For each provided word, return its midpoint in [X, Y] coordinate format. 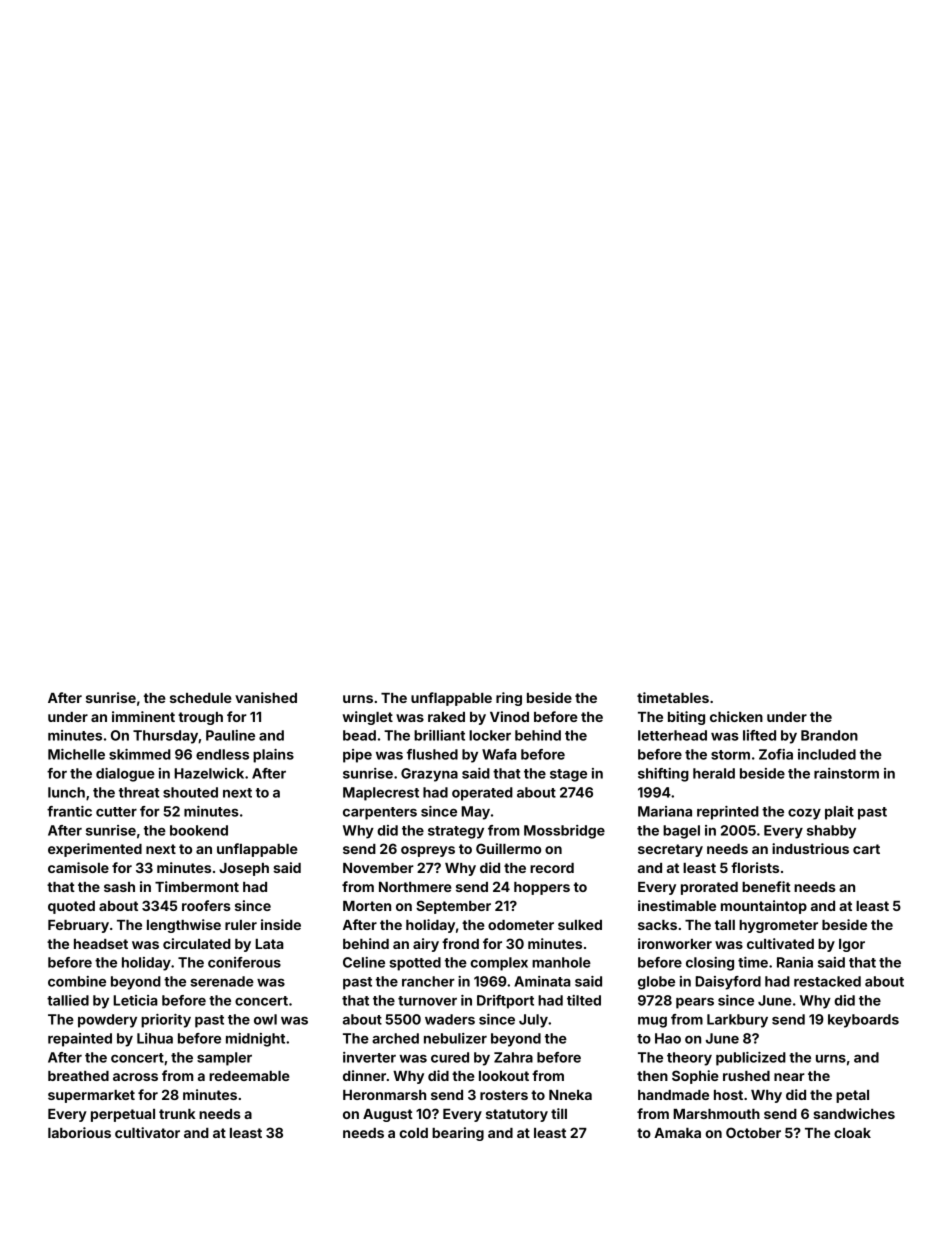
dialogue [125, 775]
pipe [357, 756]
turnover [427, 1001]
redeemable [249, 1076]
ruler [241, 925]
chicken [736, 716]
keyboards [863, 1021]
